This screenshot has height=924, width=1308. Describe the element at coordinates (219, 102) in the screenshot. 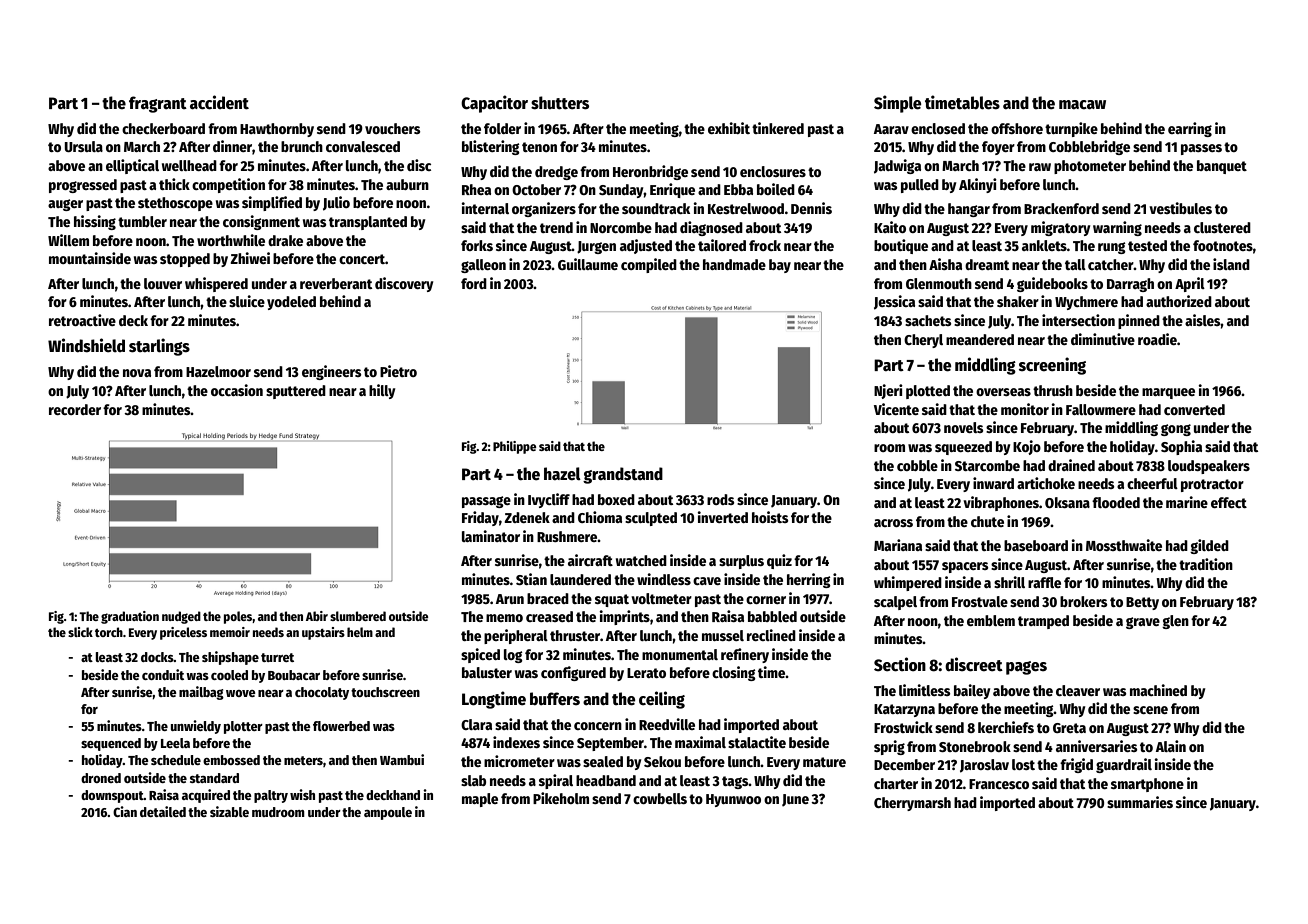

I see `accident` at that location.
